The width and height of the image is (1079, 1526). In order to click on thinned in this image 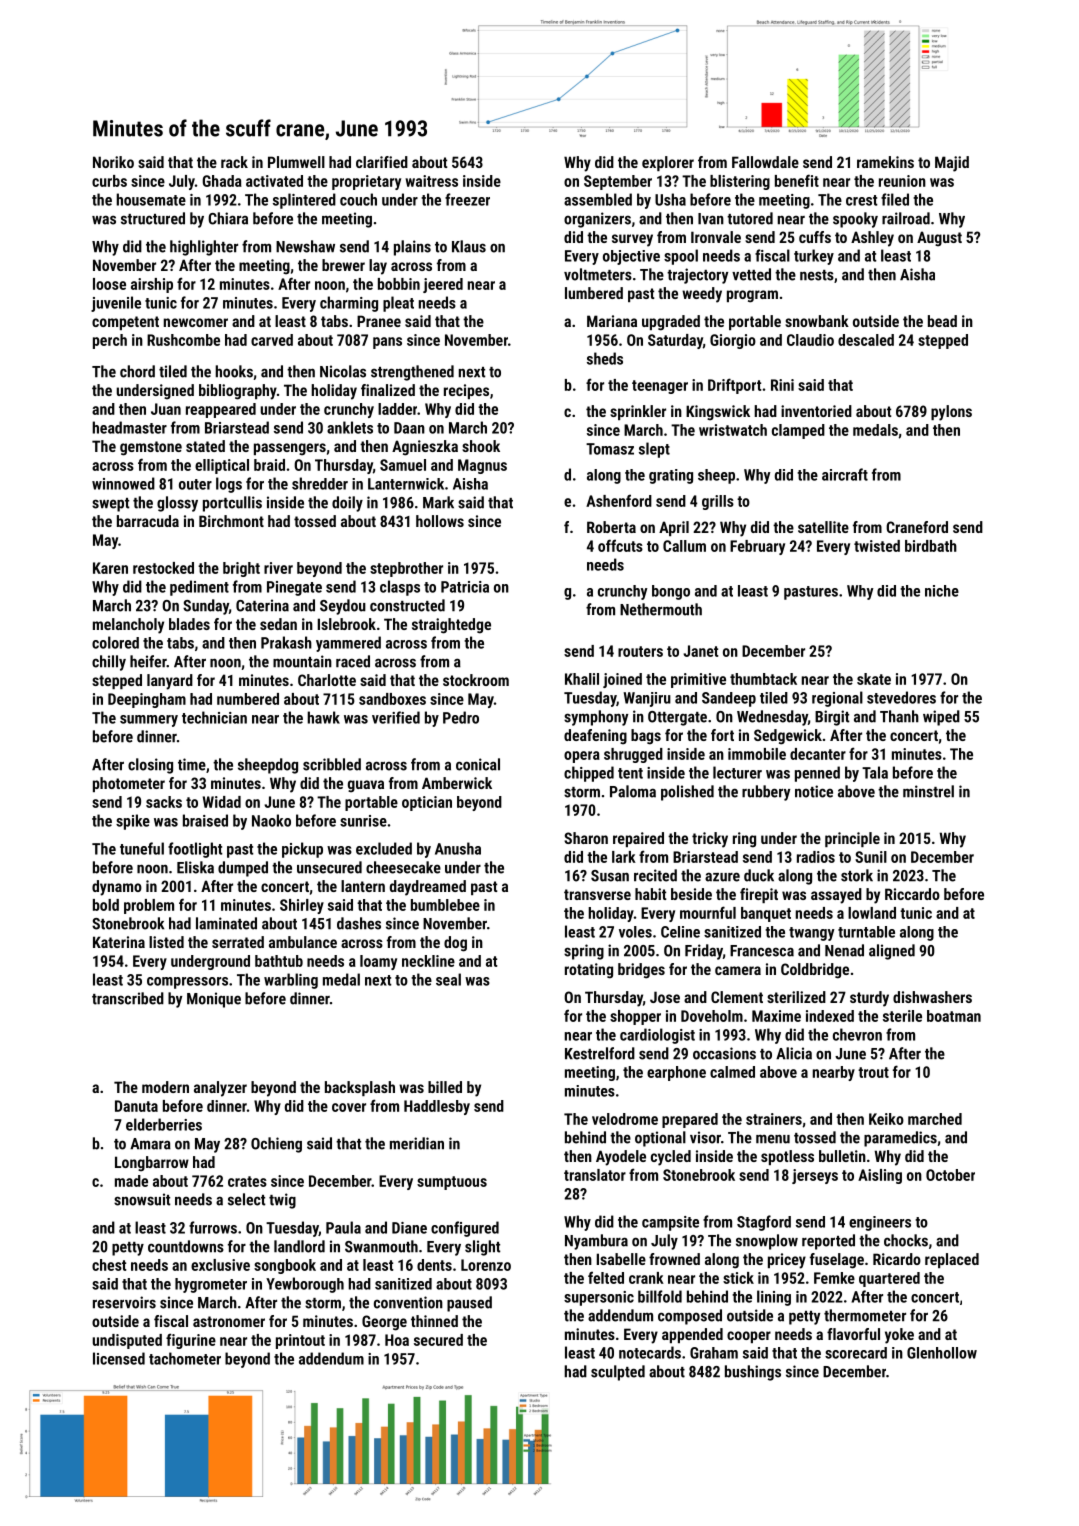, I will do `click(434, 1321)`.
